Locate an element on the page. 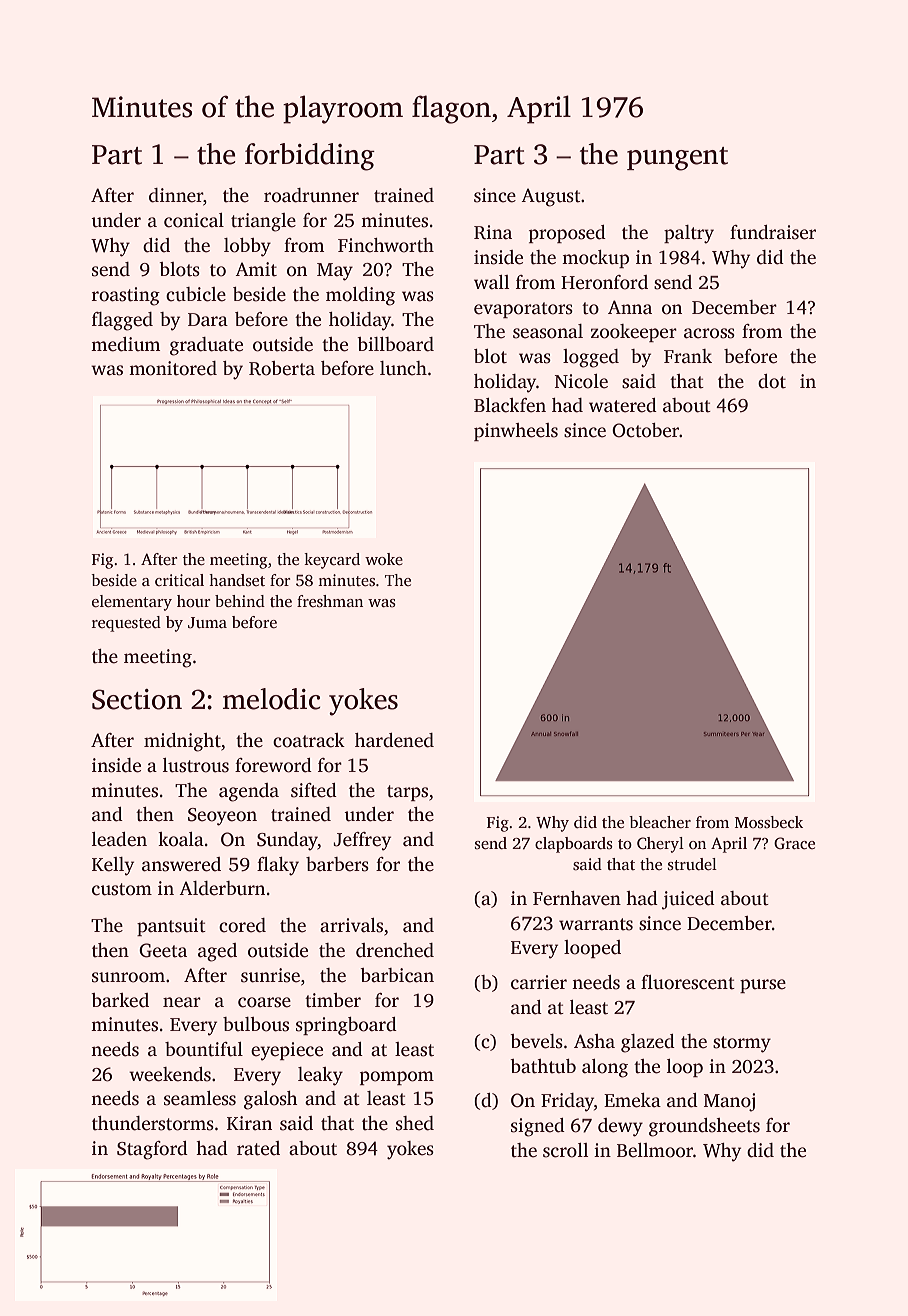 This image has width=908, height=1316. bathtub is located at coordinates (543, 1066).
